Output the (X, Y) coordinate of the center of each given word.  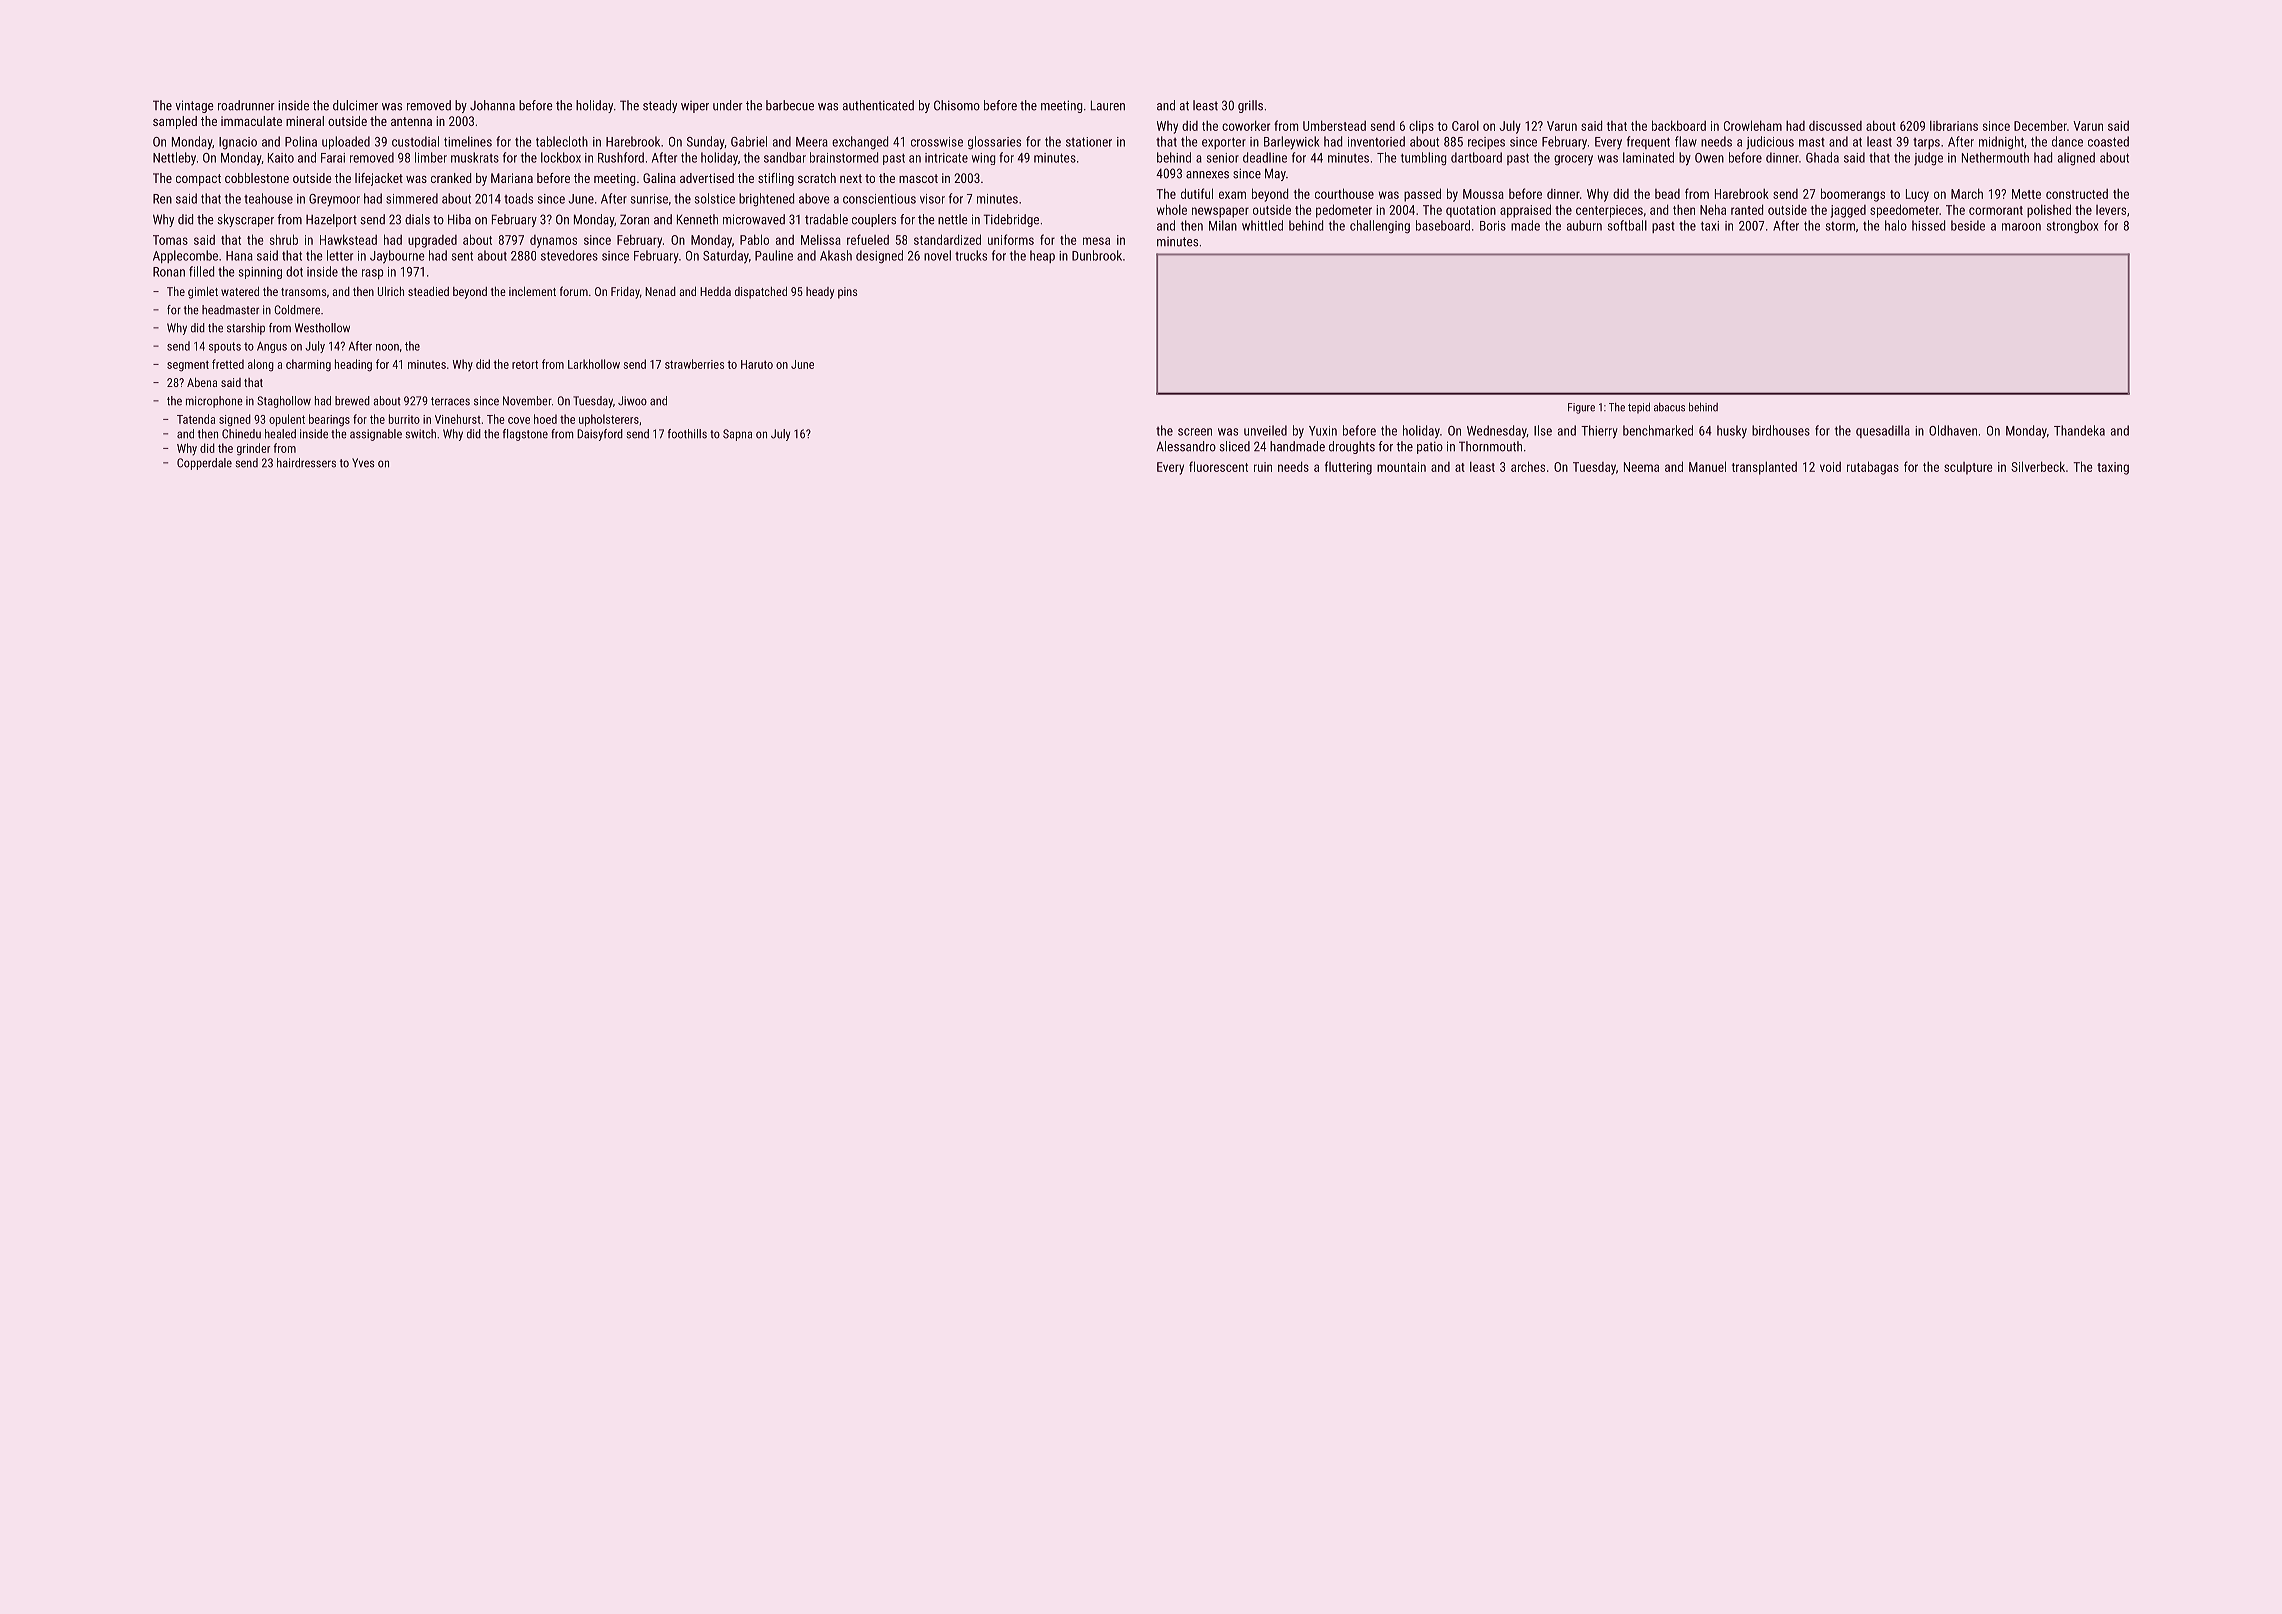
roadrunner (246, 105)
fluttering (1348, 468)
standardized (947, 239)
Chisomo (957, 105)
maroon (2021, 227)
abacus (1669, 407)
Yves (363, 463)
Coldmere (297, 310)
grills (1250, 106)
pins (847, 293)
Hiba (459, 219)
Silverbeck (2038, 466)
